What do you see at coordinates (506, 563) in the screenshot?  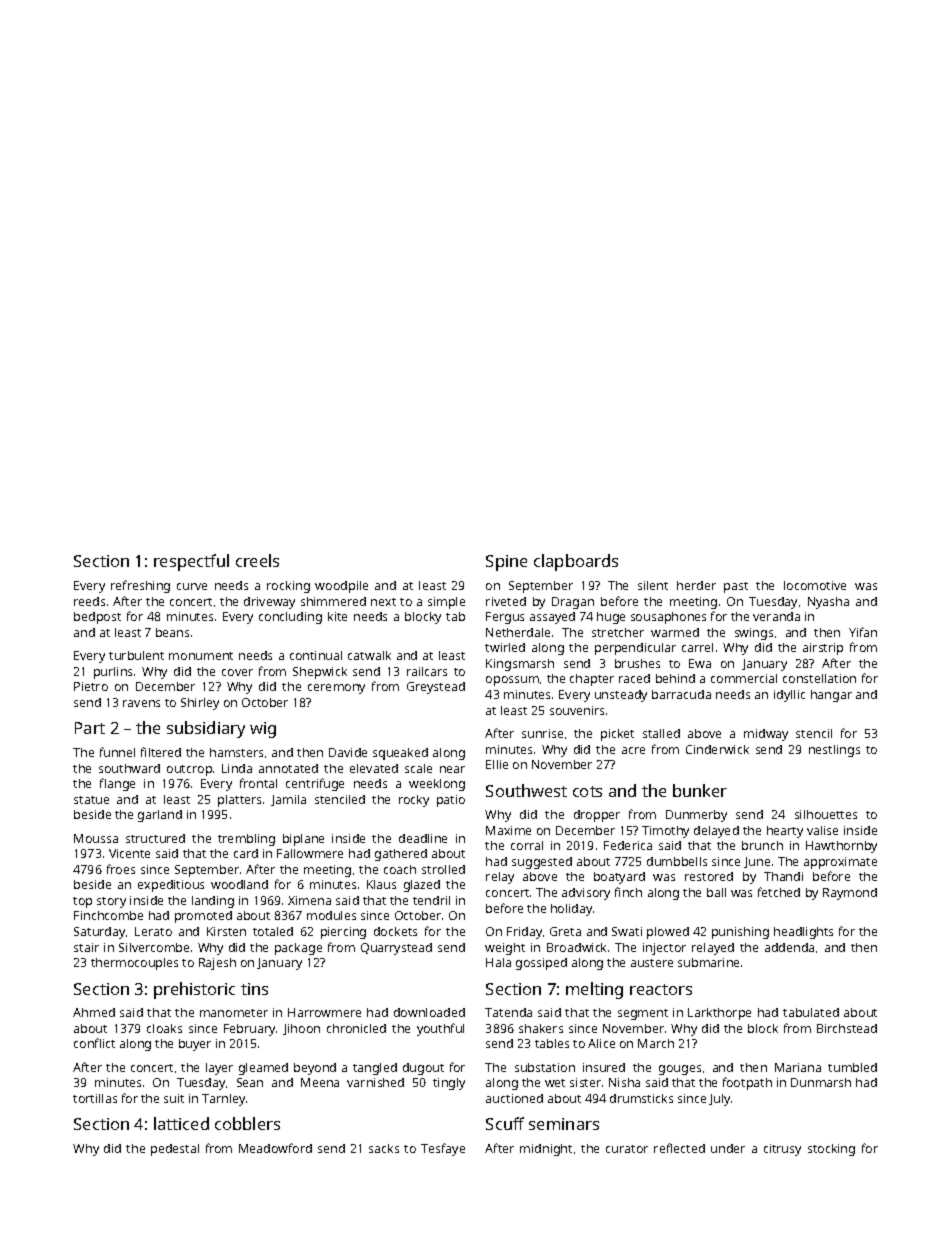 I see `Spine` at bounding box center [506, 563].
